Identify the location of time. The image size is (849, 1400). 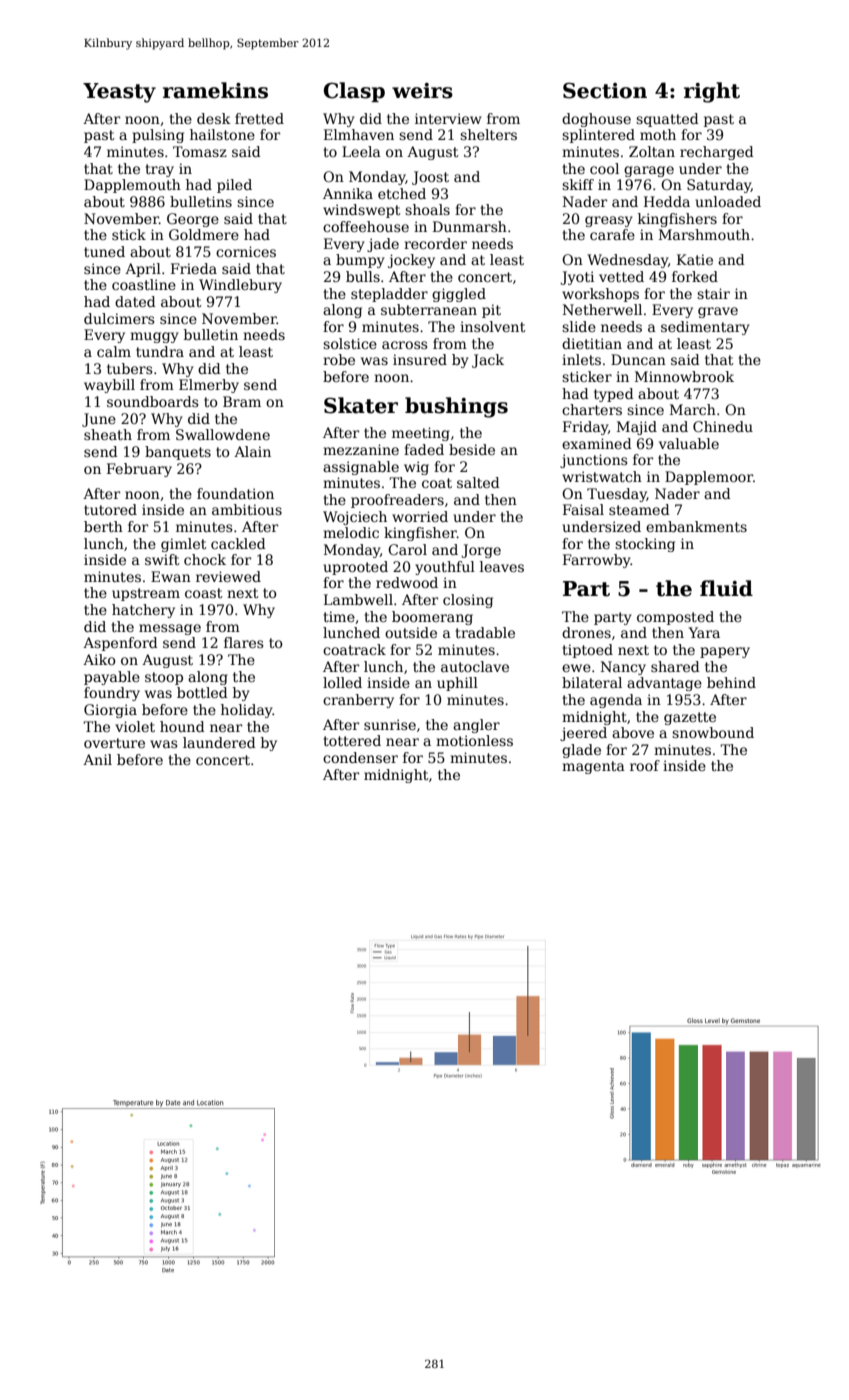
(339, 616).
